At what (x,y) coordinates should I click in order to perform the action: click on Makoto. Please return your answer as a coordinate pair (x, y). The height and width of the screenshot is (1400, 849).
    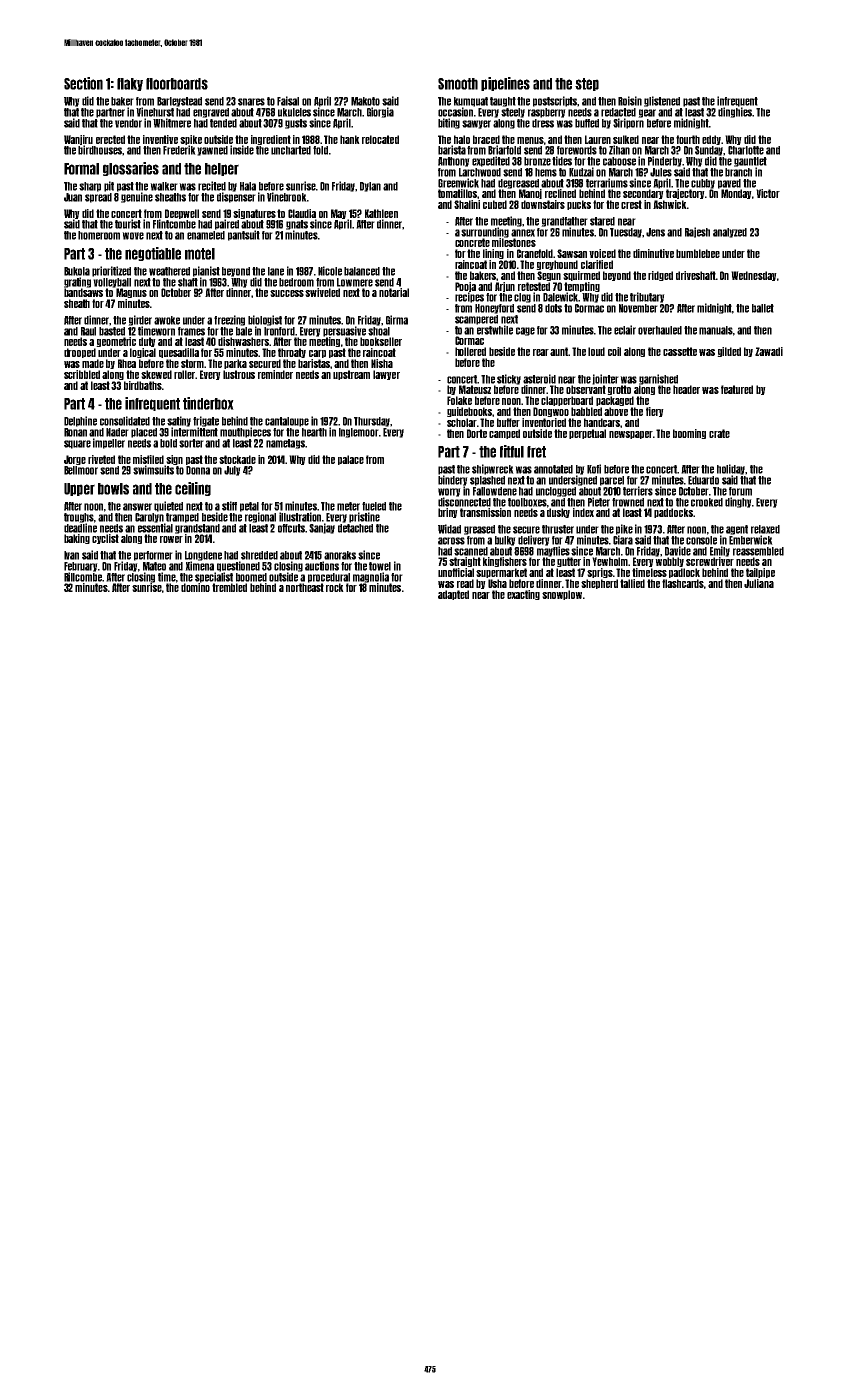
    Looking at the image, I should click on (365, 101).
